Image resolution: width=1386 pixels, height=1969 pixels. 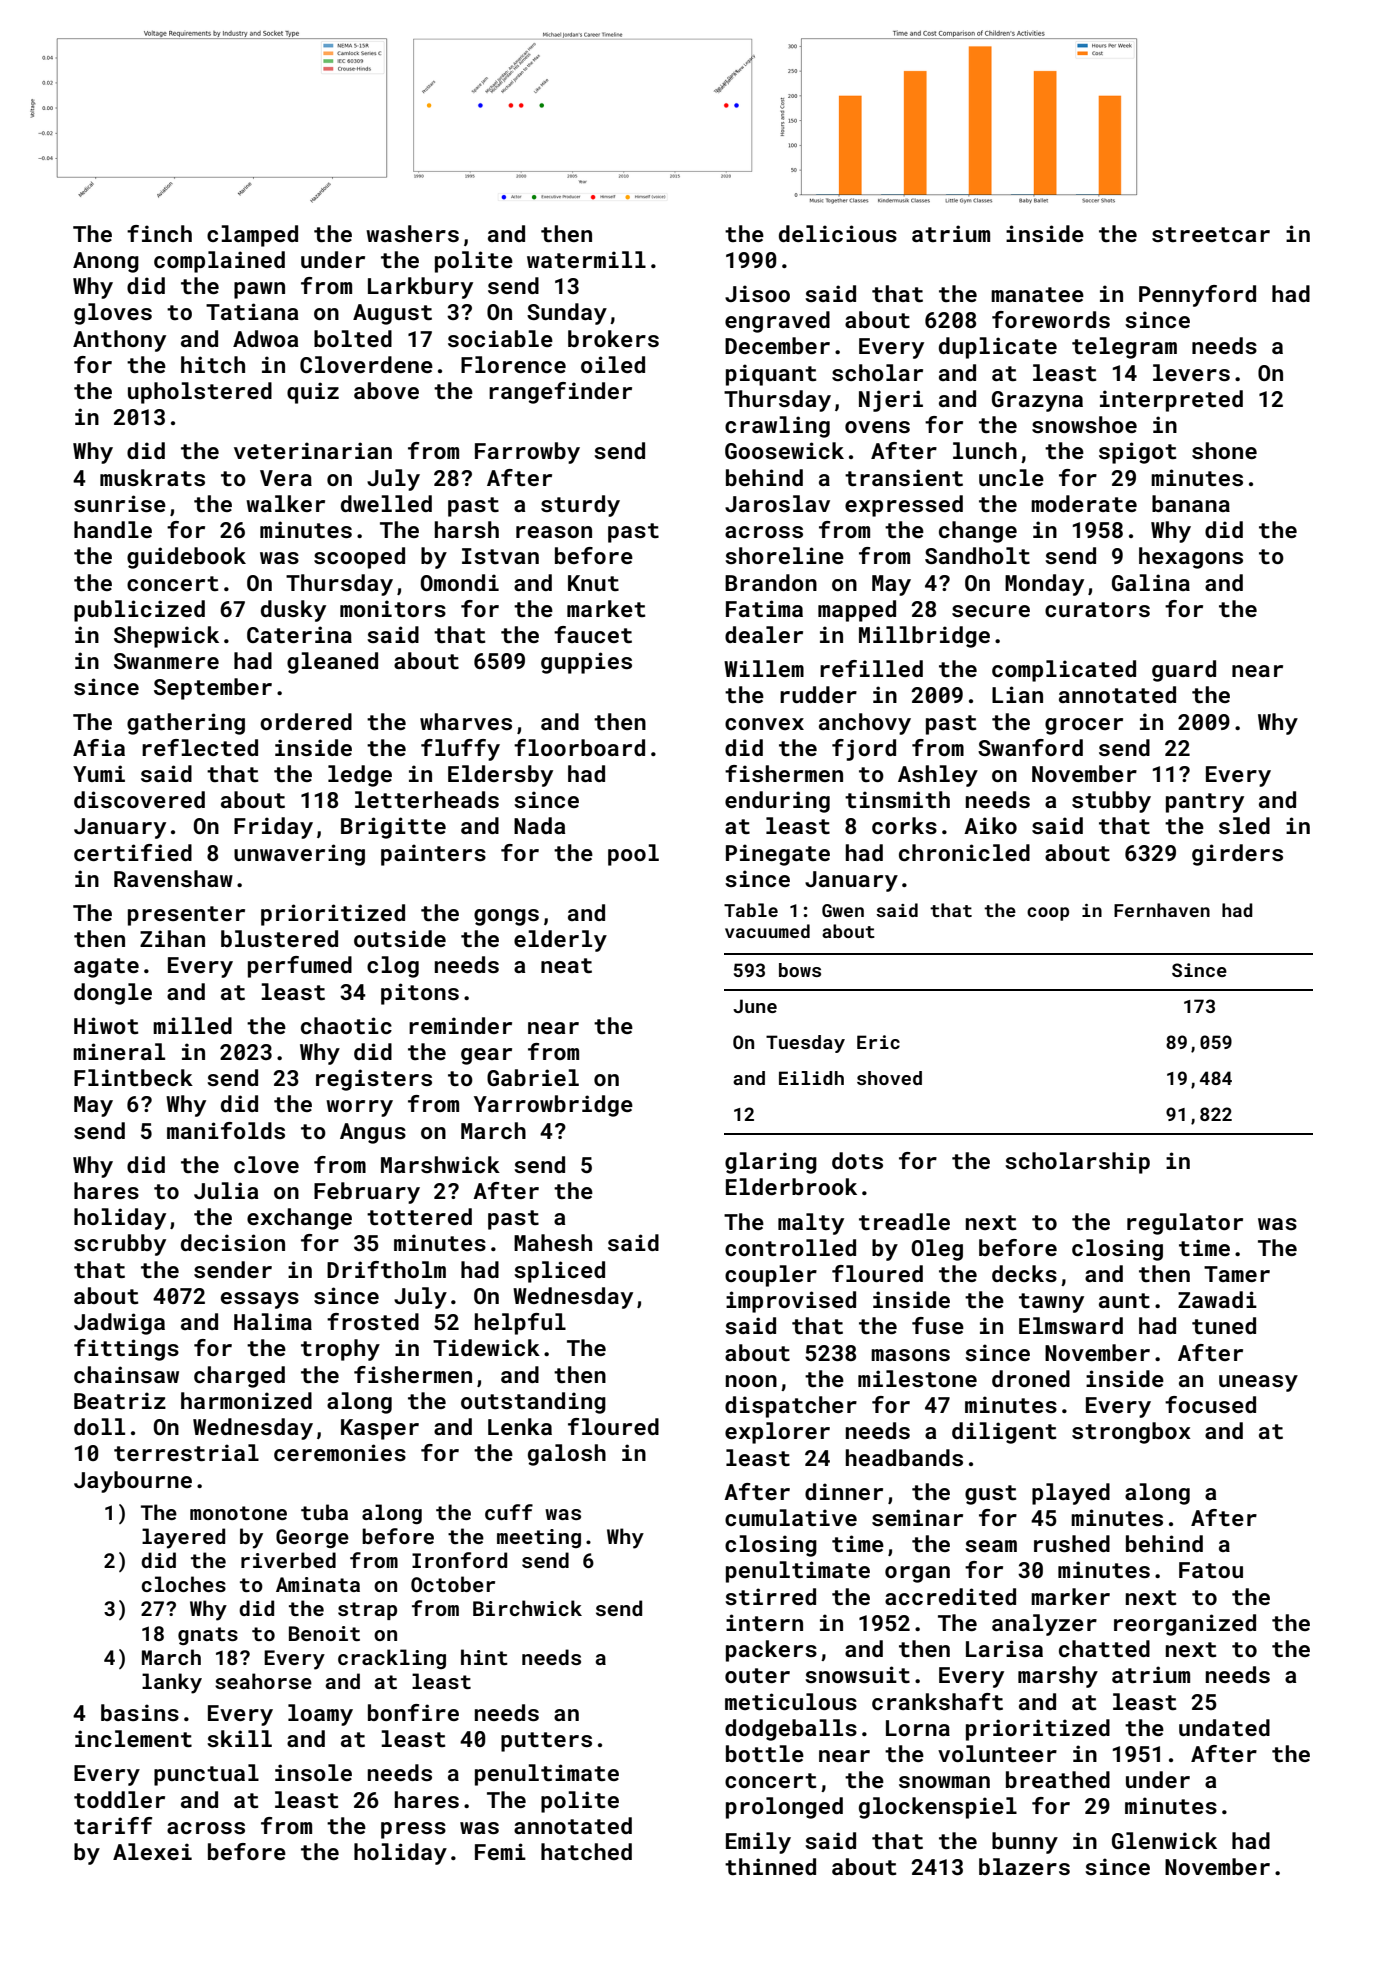 What do you see at coordinates (252, 236) in the screenshot?
I see `clamped` at bounding box center [252, 236].
